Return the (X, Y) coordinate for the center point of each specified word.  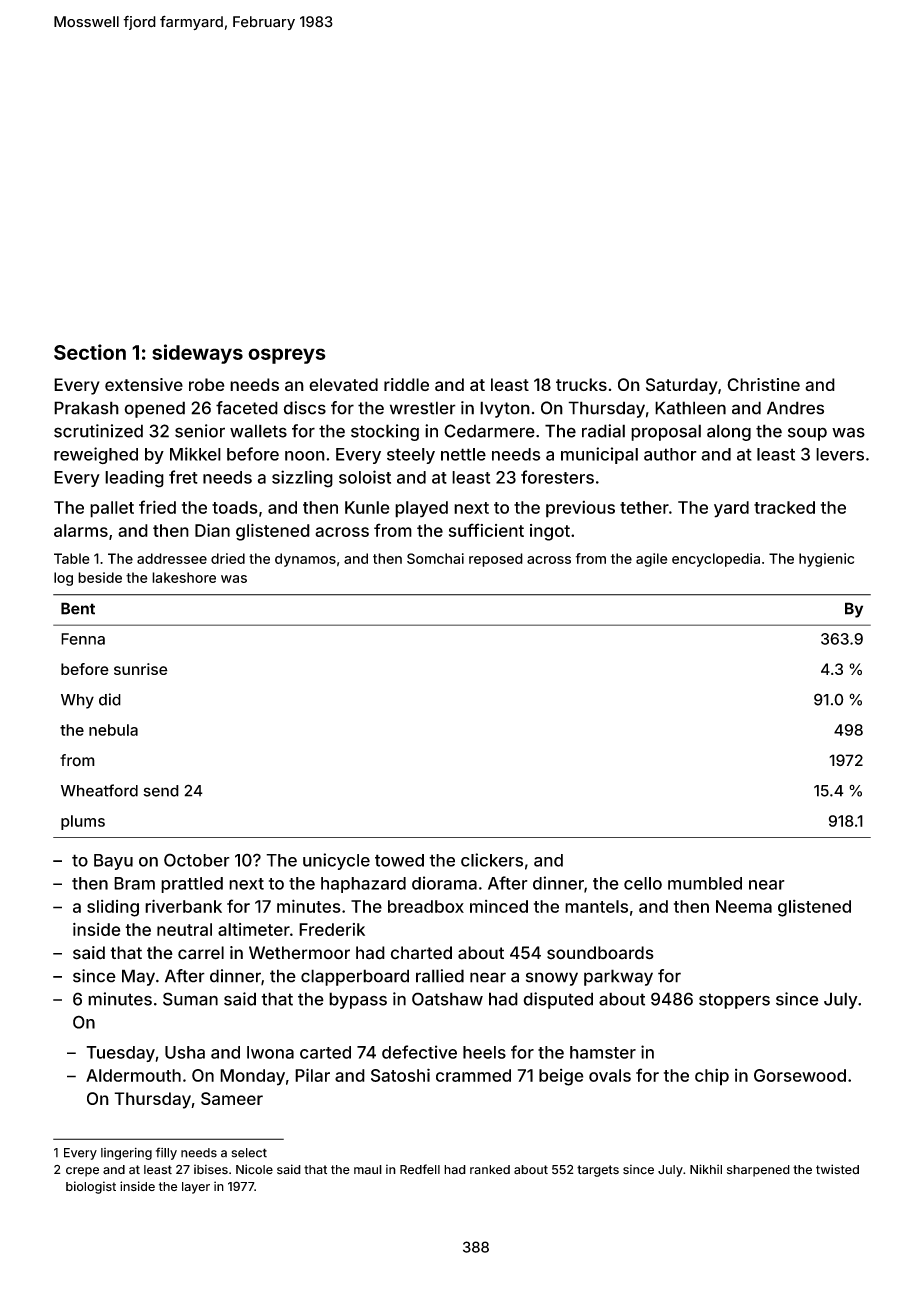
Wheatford (99, 790)
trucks (581, 384)
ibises (211, 1169)
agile (652, 560)
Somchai (435, 558)
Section (90, 352)
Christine (763, 384)
